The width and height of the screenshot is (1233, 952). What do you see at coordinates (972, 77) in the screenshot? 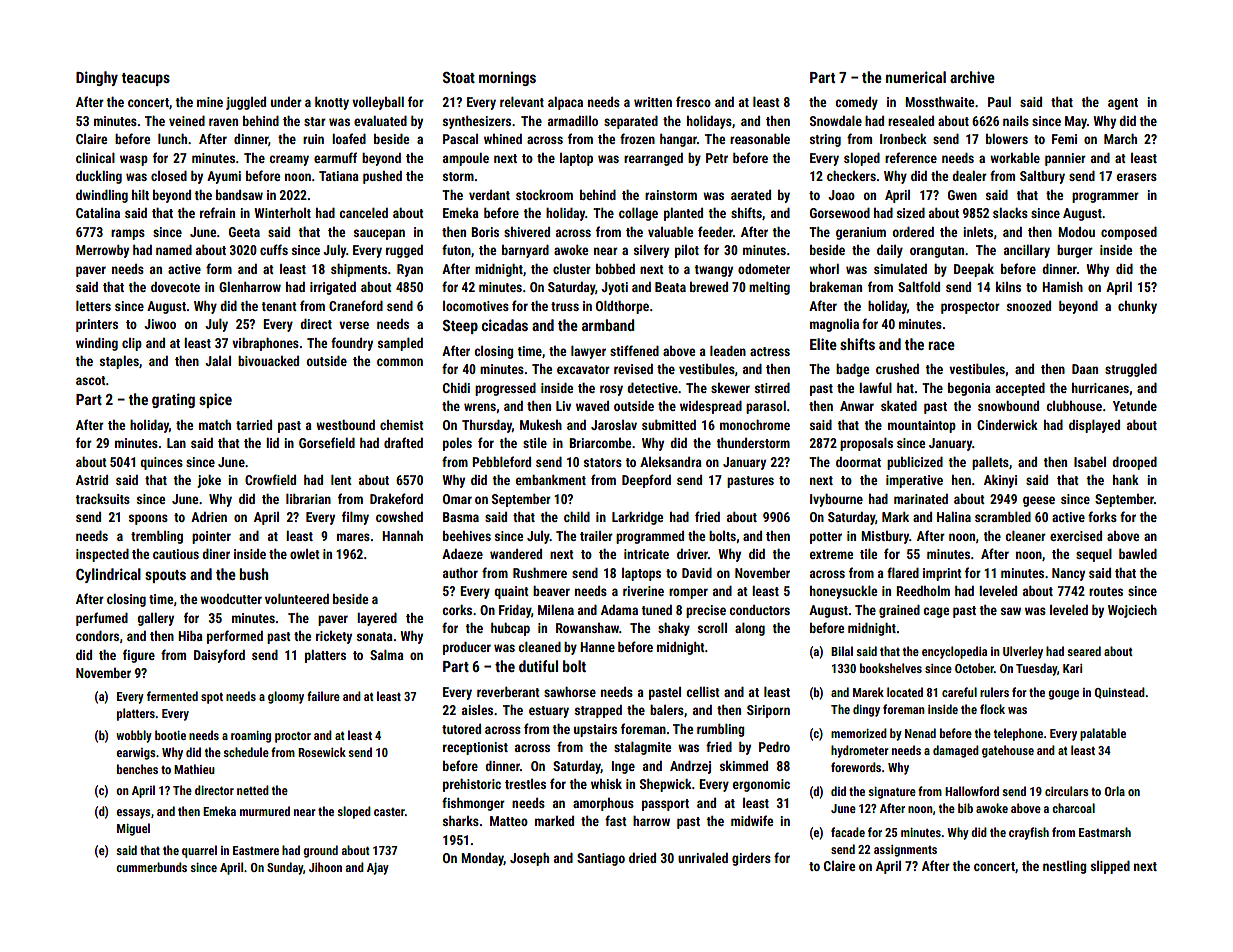
I see `archive` at bounding box center [972, 77].
